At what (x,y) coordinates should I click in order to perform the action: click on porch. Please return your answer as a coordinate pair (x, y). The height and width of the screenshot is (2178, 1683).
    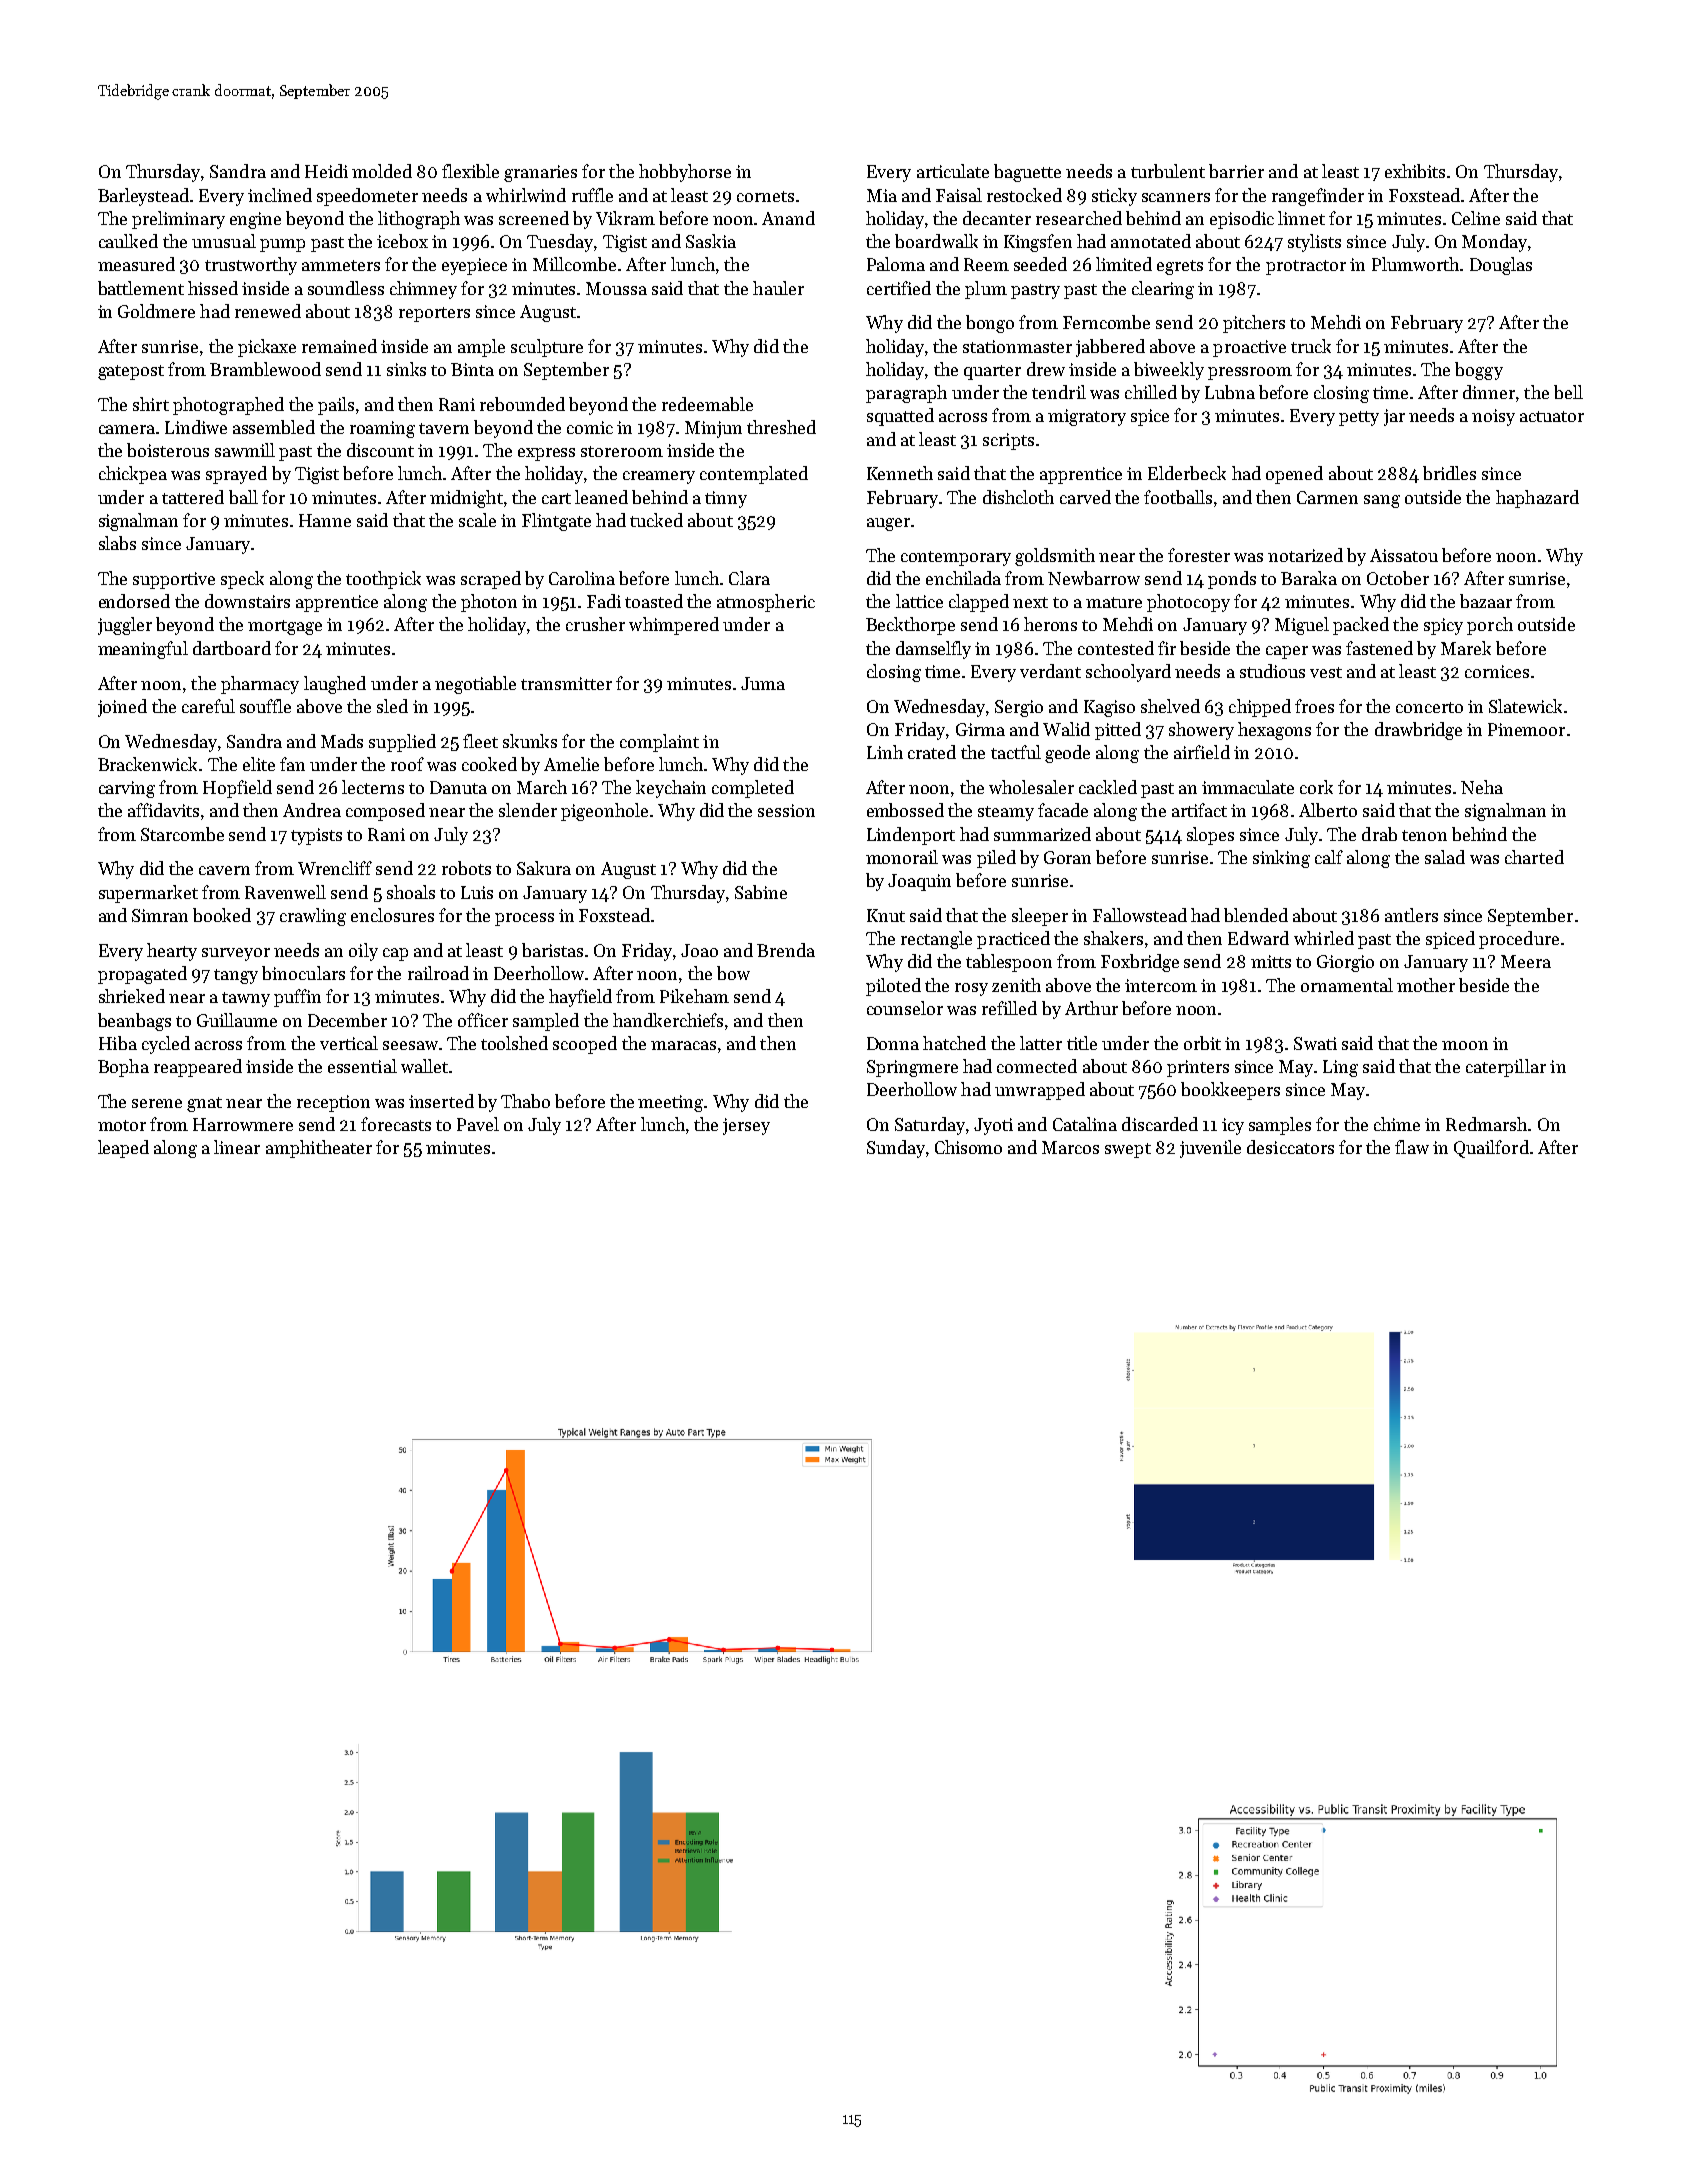
    Looking at the image, I should click on (1490, 626).
